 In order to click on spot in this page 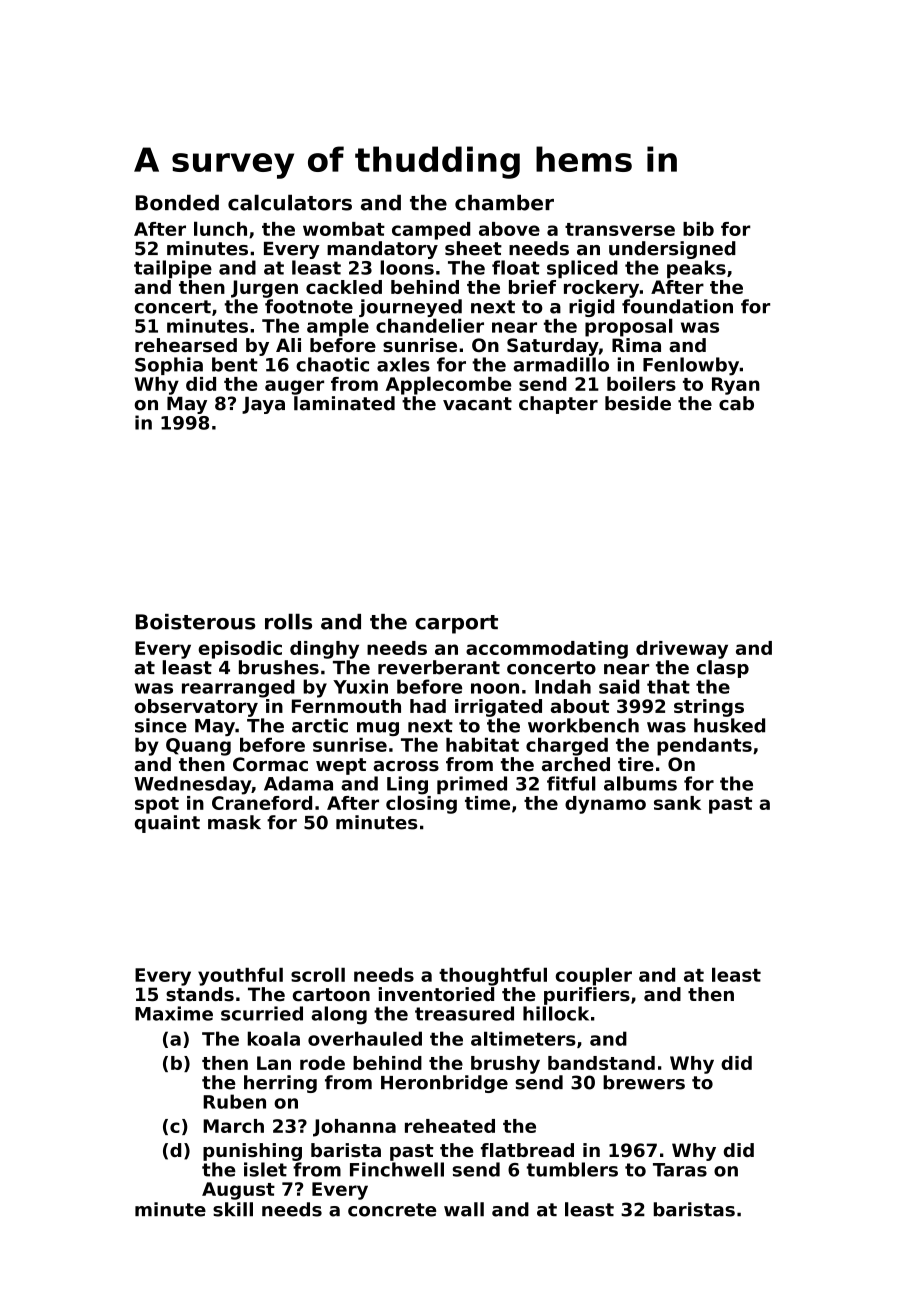, I will do `click(157, 805)`.
